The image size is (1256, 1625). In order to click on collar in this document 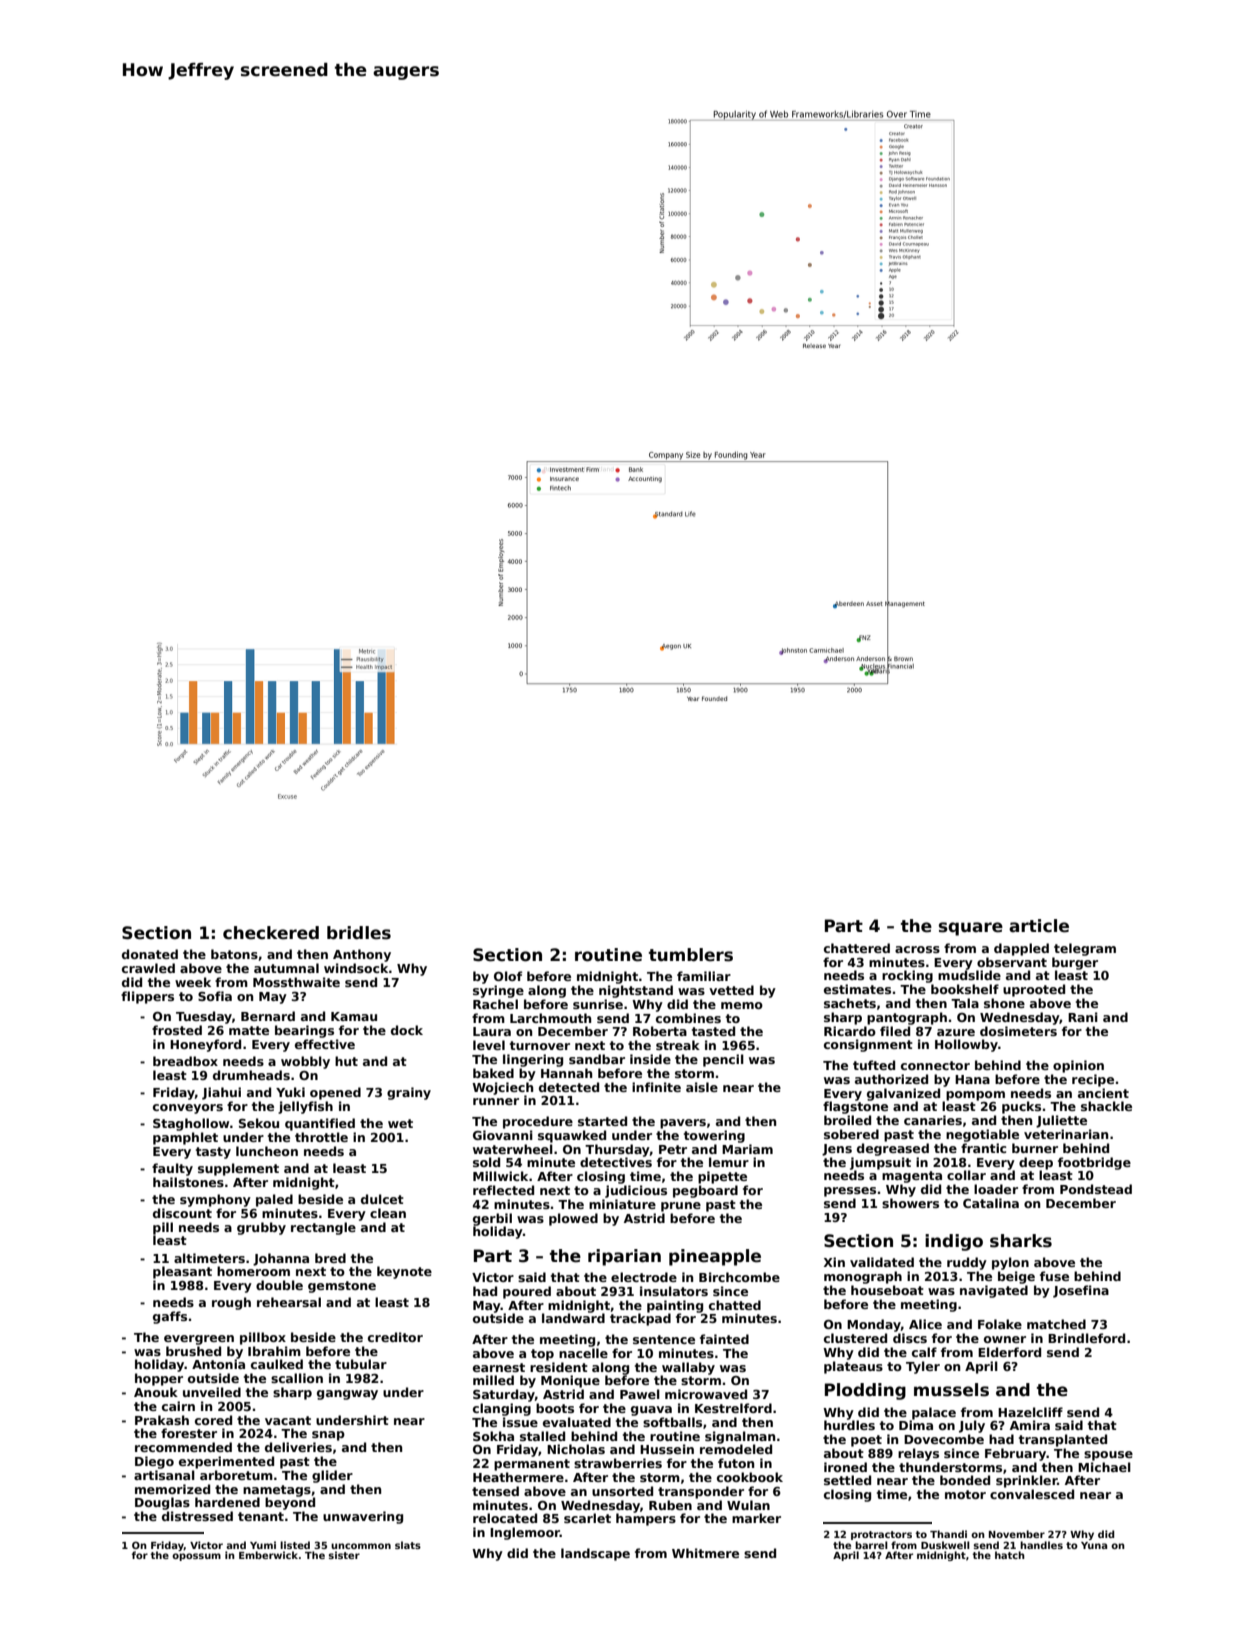, I will do `click(966, 1175)`.
